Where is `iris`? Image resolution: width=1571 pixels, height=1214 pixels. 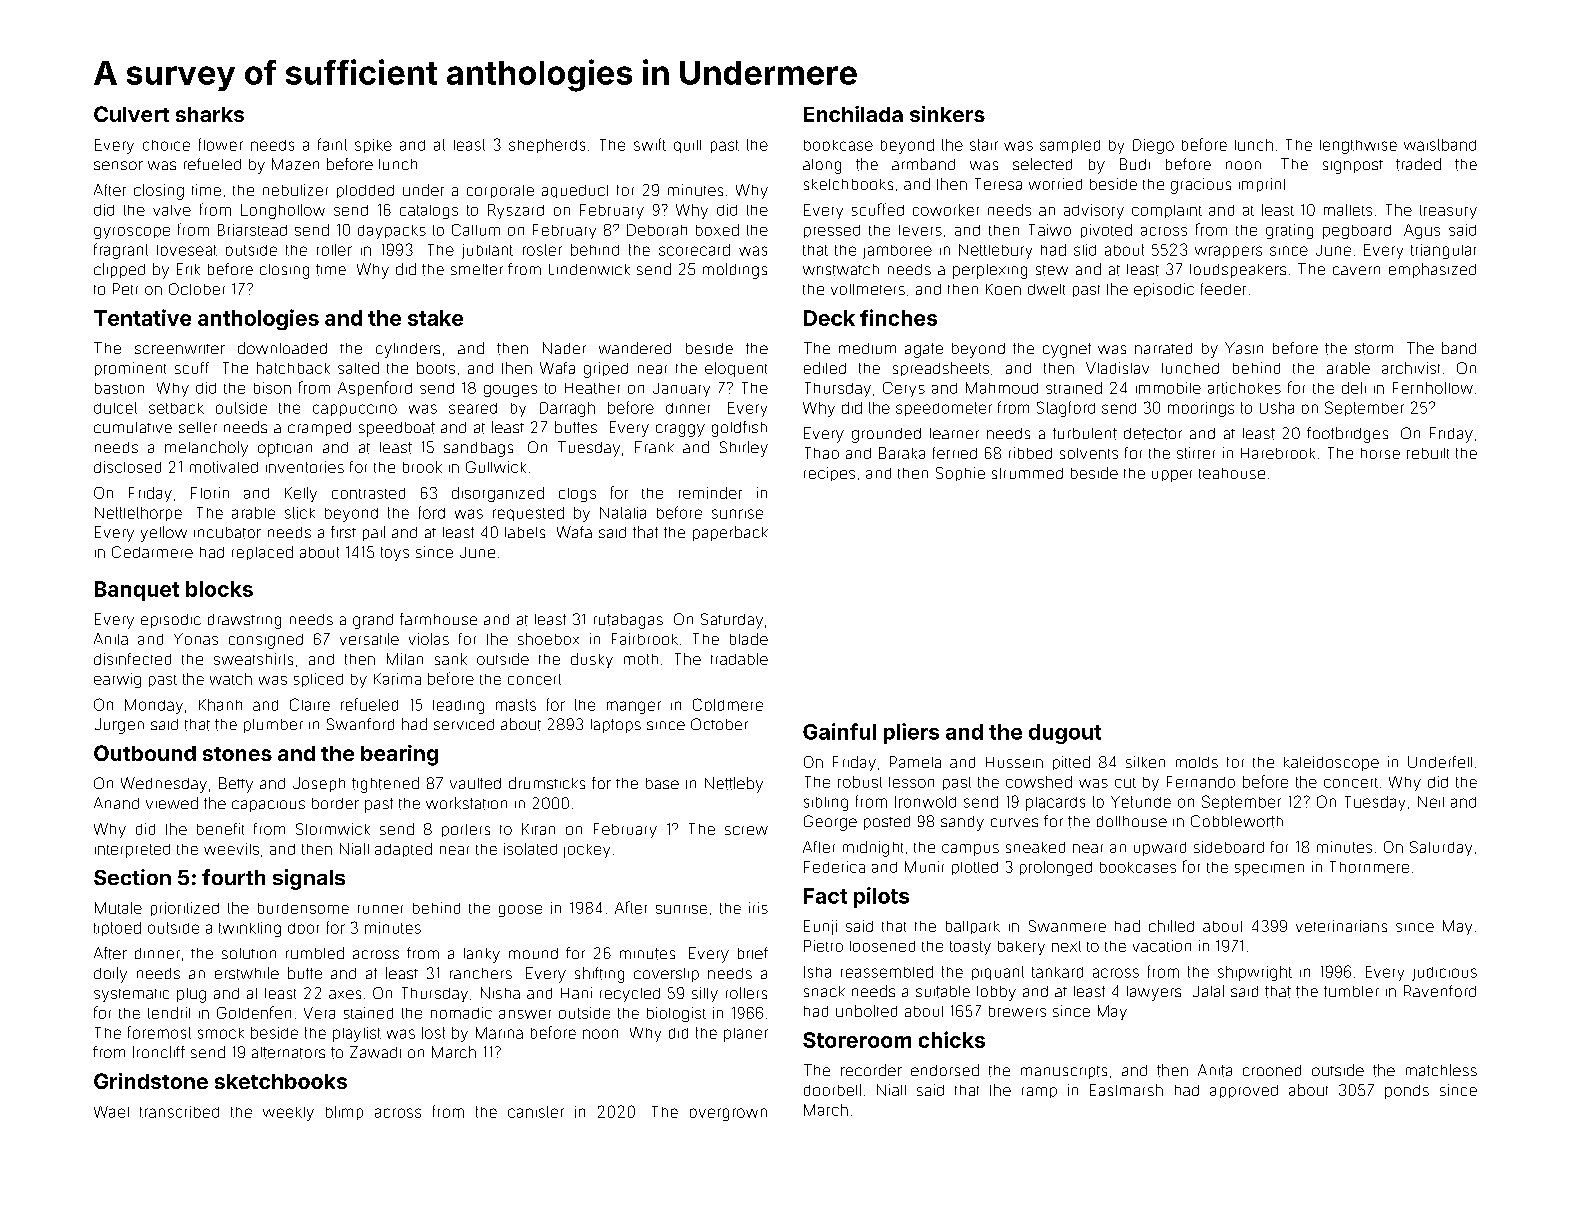 iris is located at coordinates (758, 908).
